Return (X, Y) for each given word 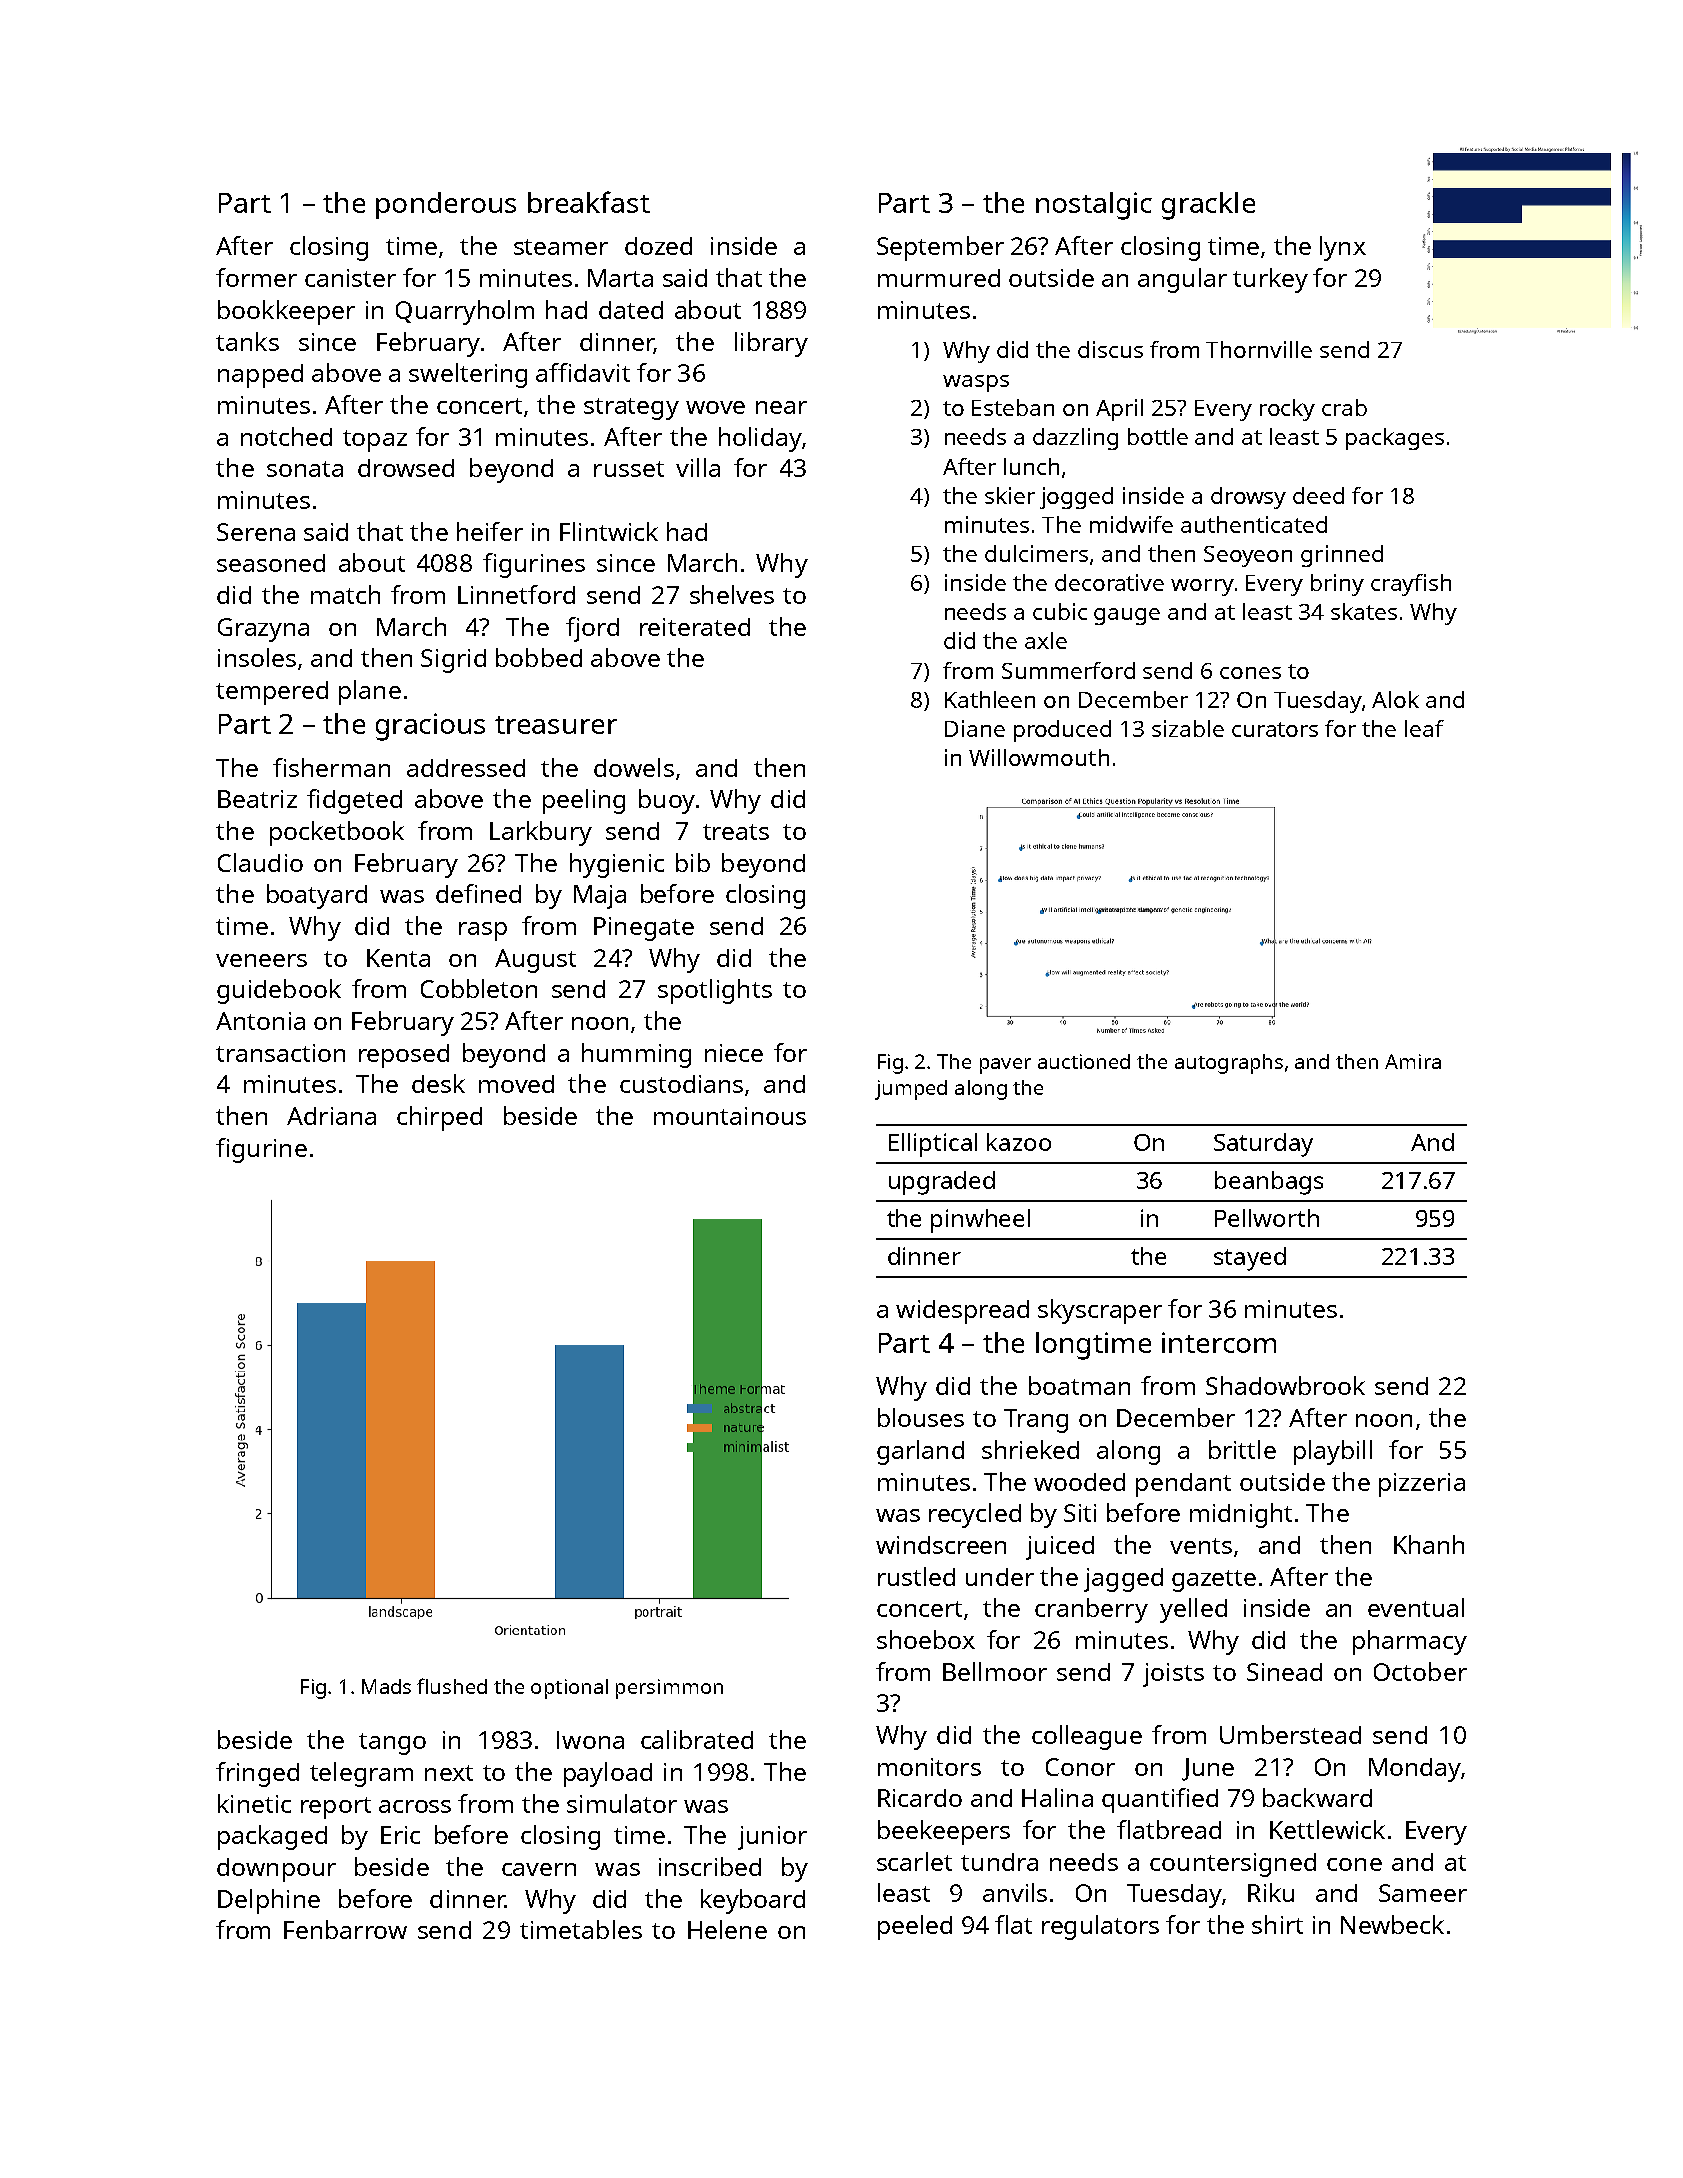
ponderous (446, 205)
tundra (999, 1862)
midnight (1241, 1515)
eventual (1416, 1607)
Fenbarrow (345, 1929)
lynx (1343, 248)
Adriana (331, 1116)
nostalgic (1094, 206)
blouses (921, 1417)
